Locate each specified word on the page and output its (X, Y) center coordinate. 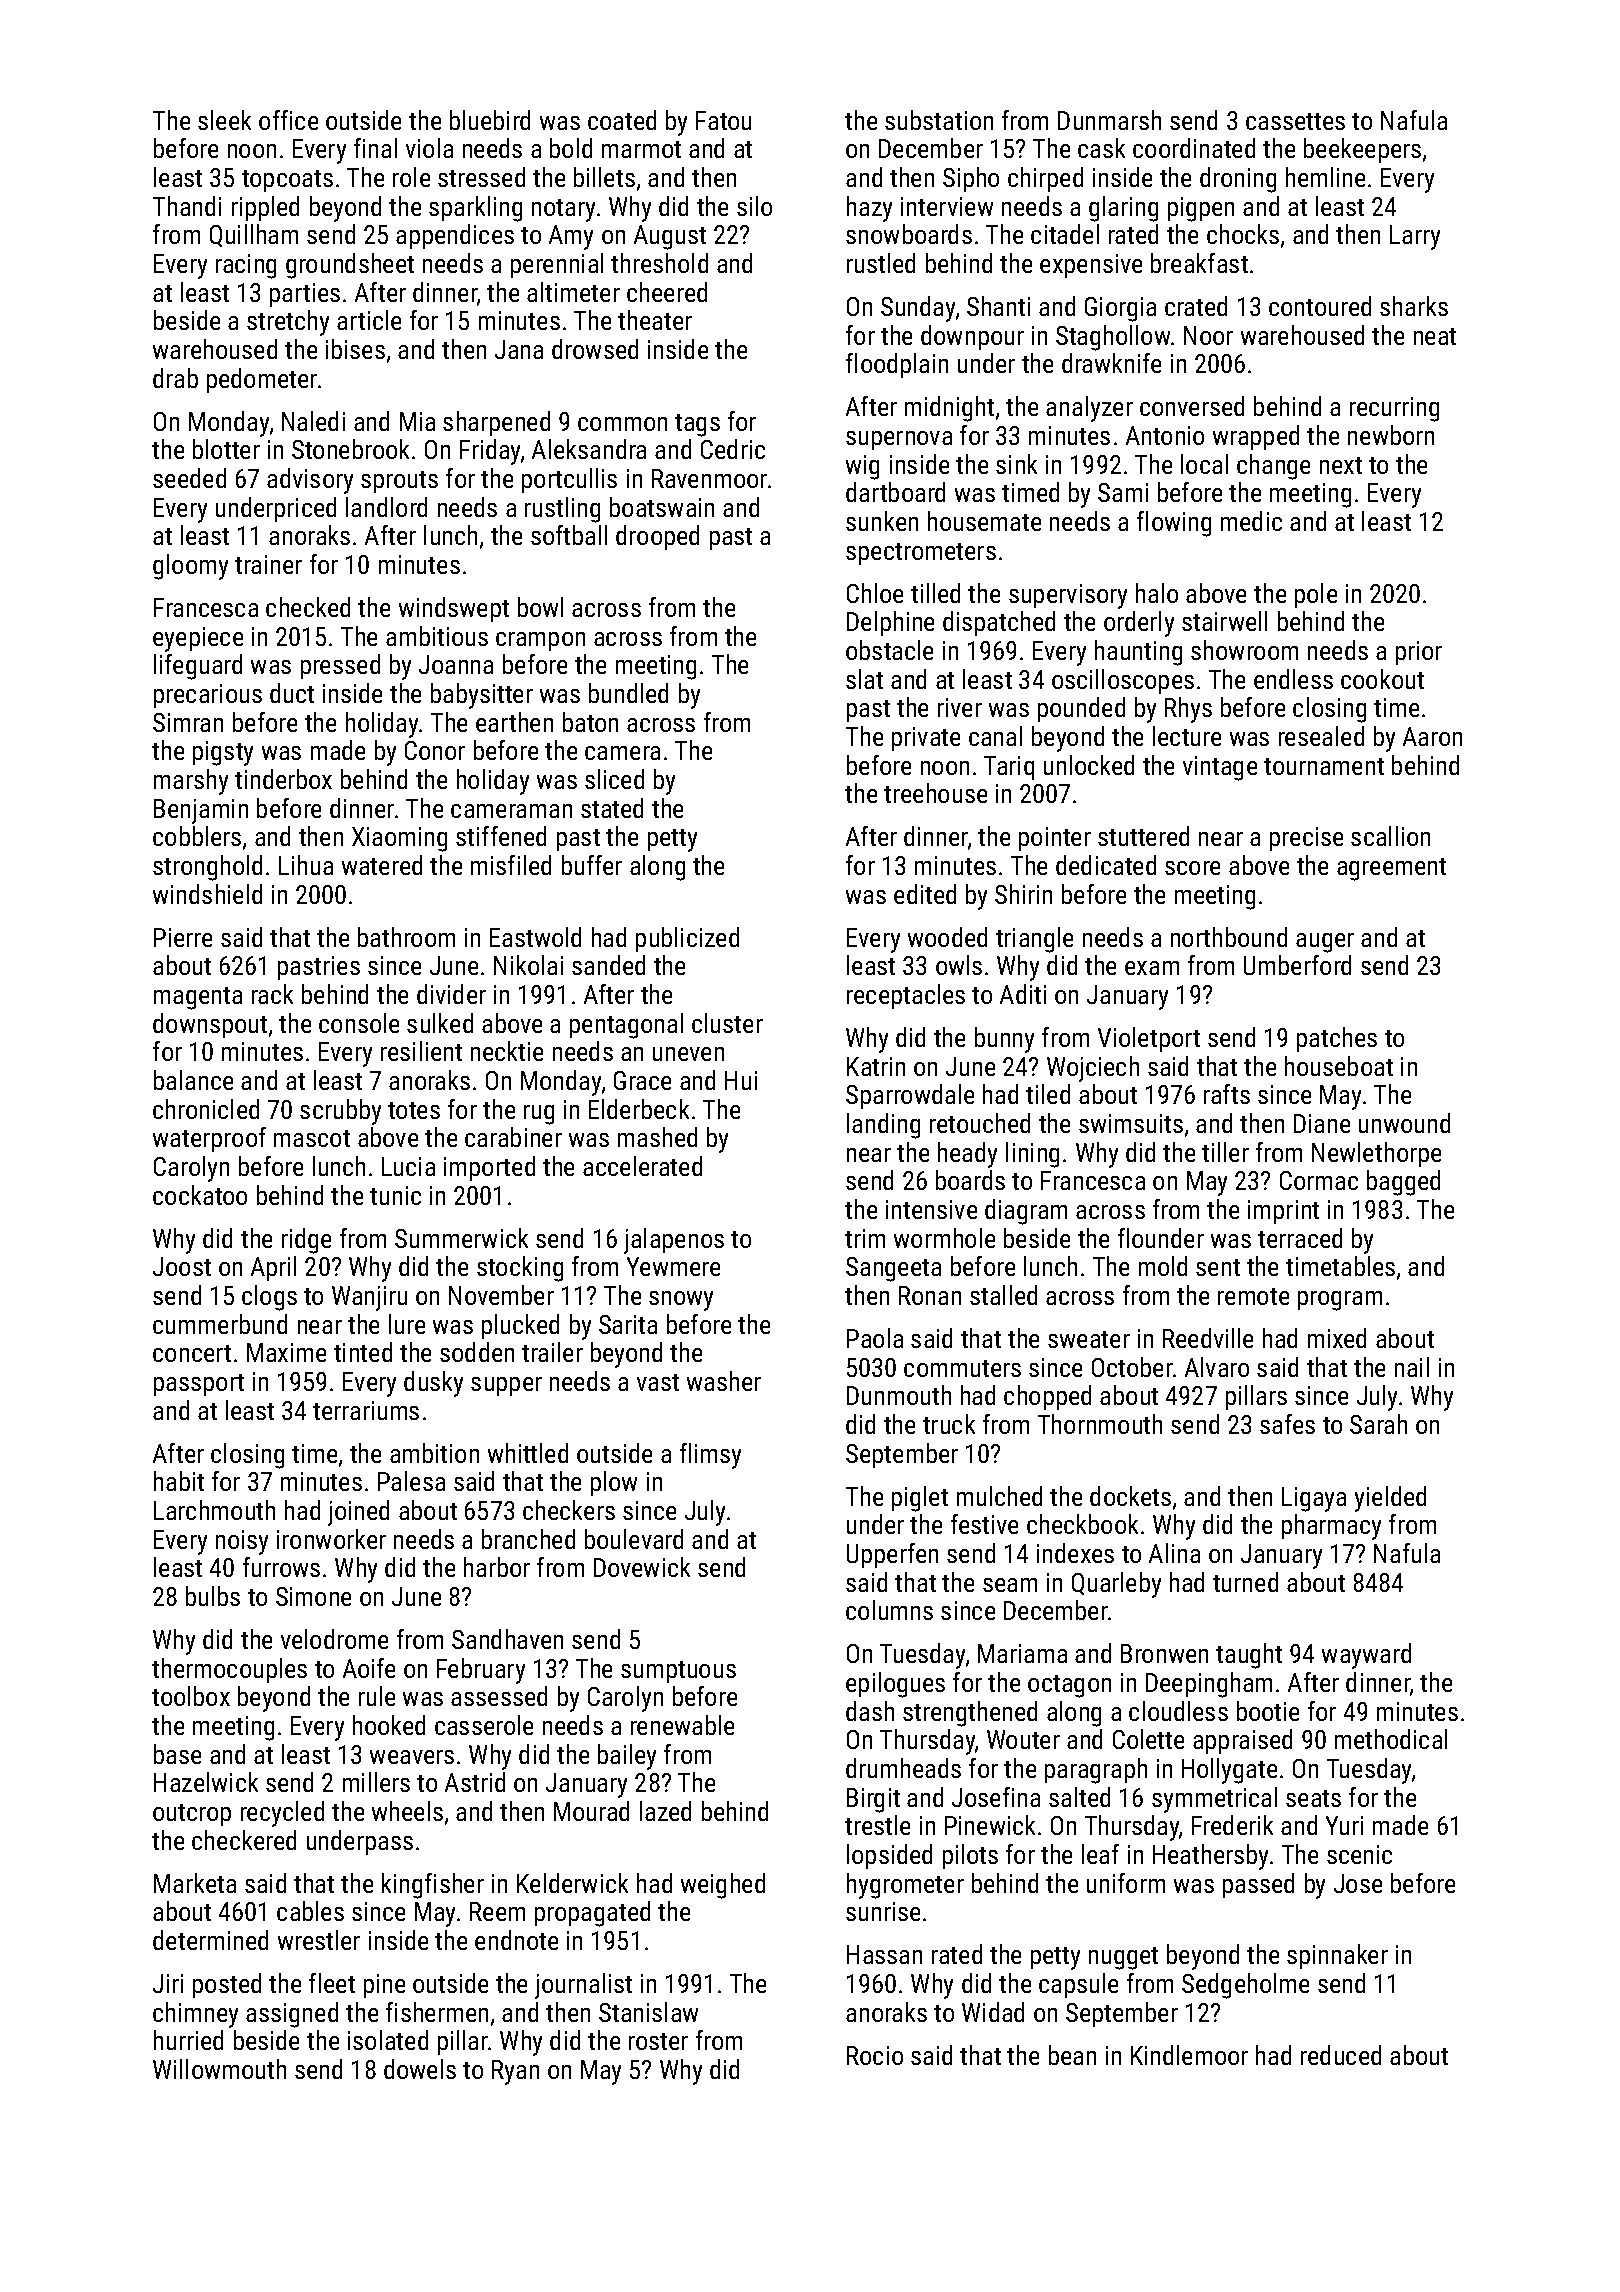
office (288, 120)
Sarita (628, 1324)
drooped (657, 537)
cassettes (1295, 121)
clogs (269, 1298)
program (1340, 1301)
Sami (1123, 492)
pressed (340, 666)
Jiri (168, 1983)
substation (939, 120)
